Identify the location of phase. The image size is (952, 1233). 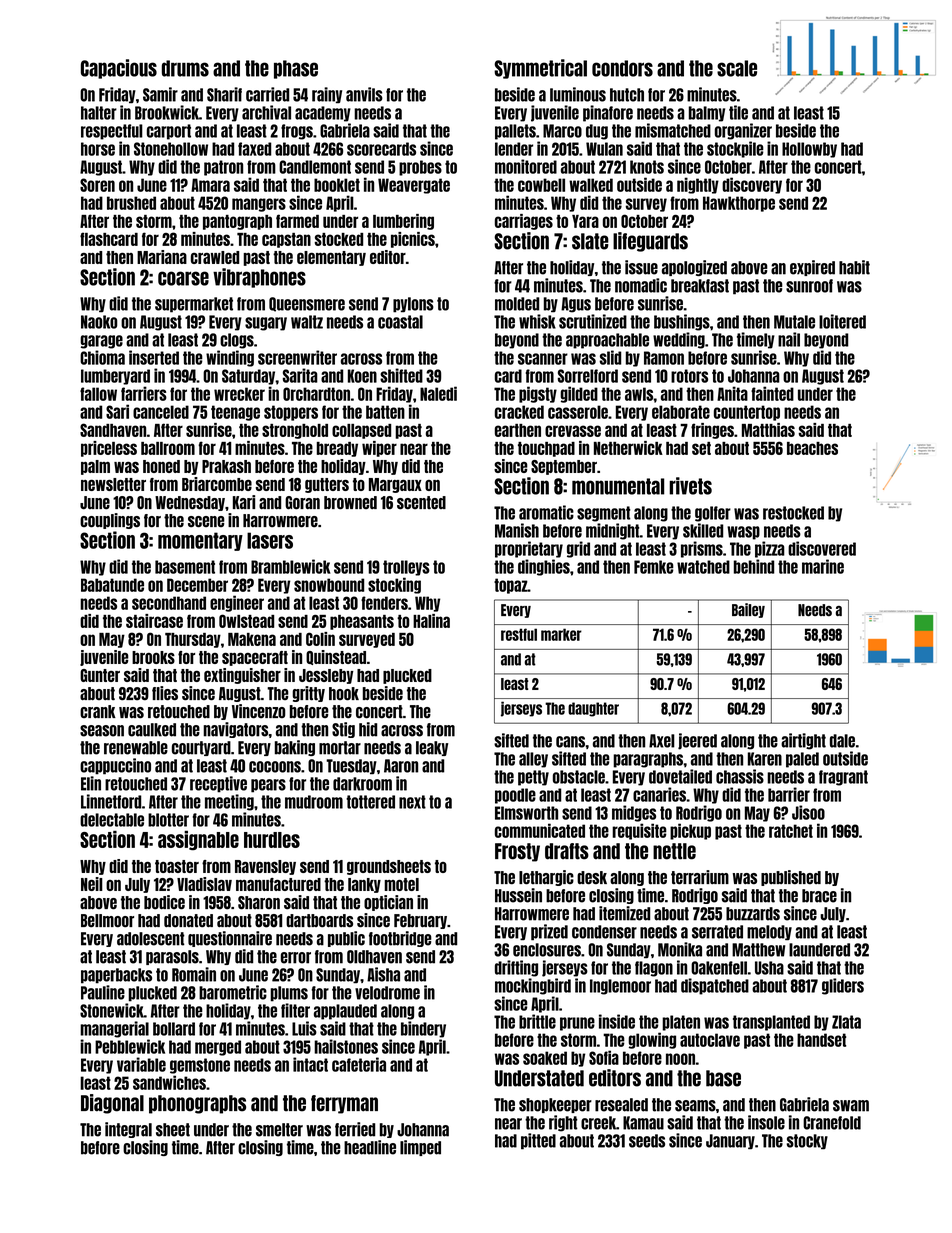
(296, 69).
